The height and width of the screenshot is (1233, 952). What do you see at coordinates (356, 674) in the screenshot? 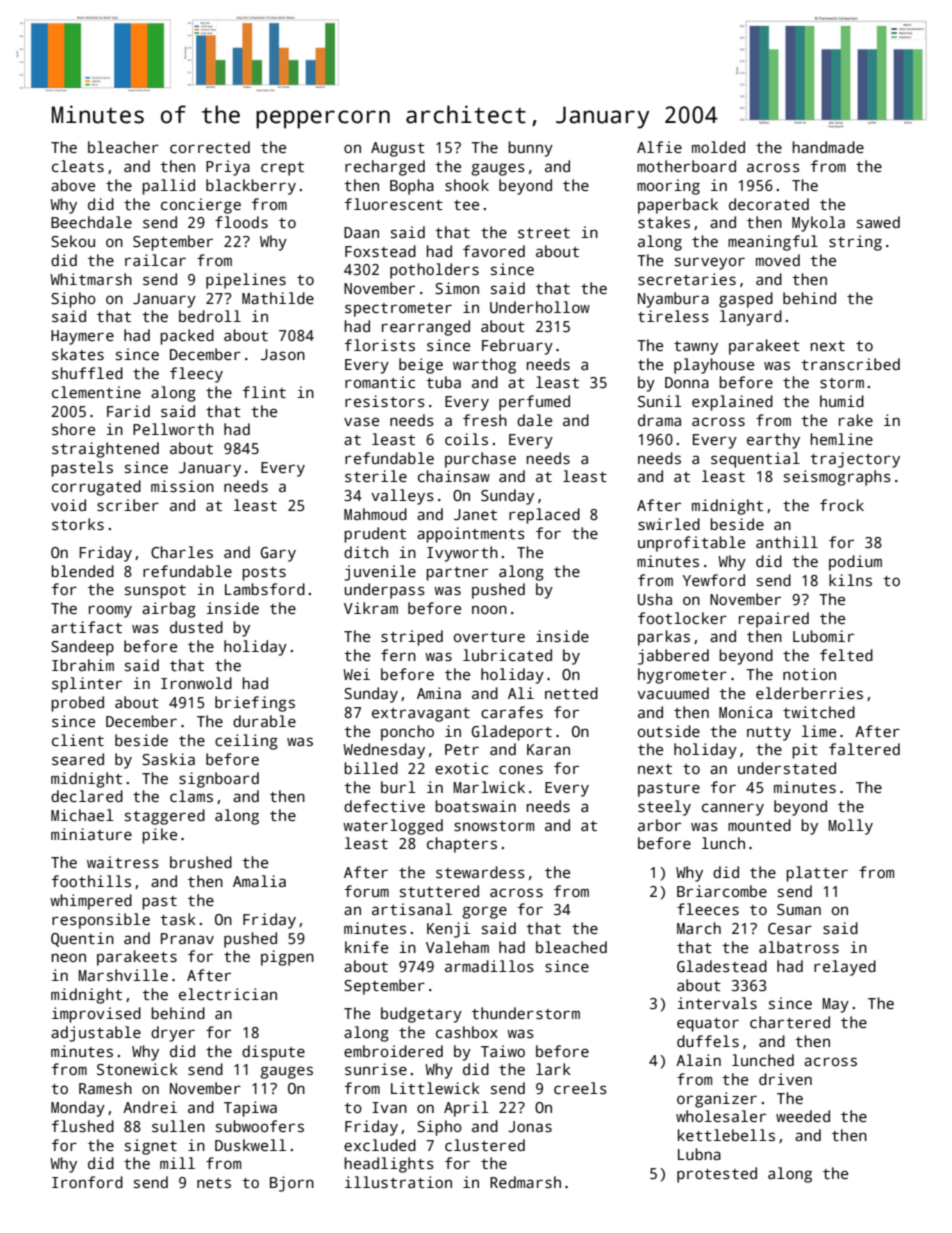
I see `Wei` at bounding box center [356, 674].
